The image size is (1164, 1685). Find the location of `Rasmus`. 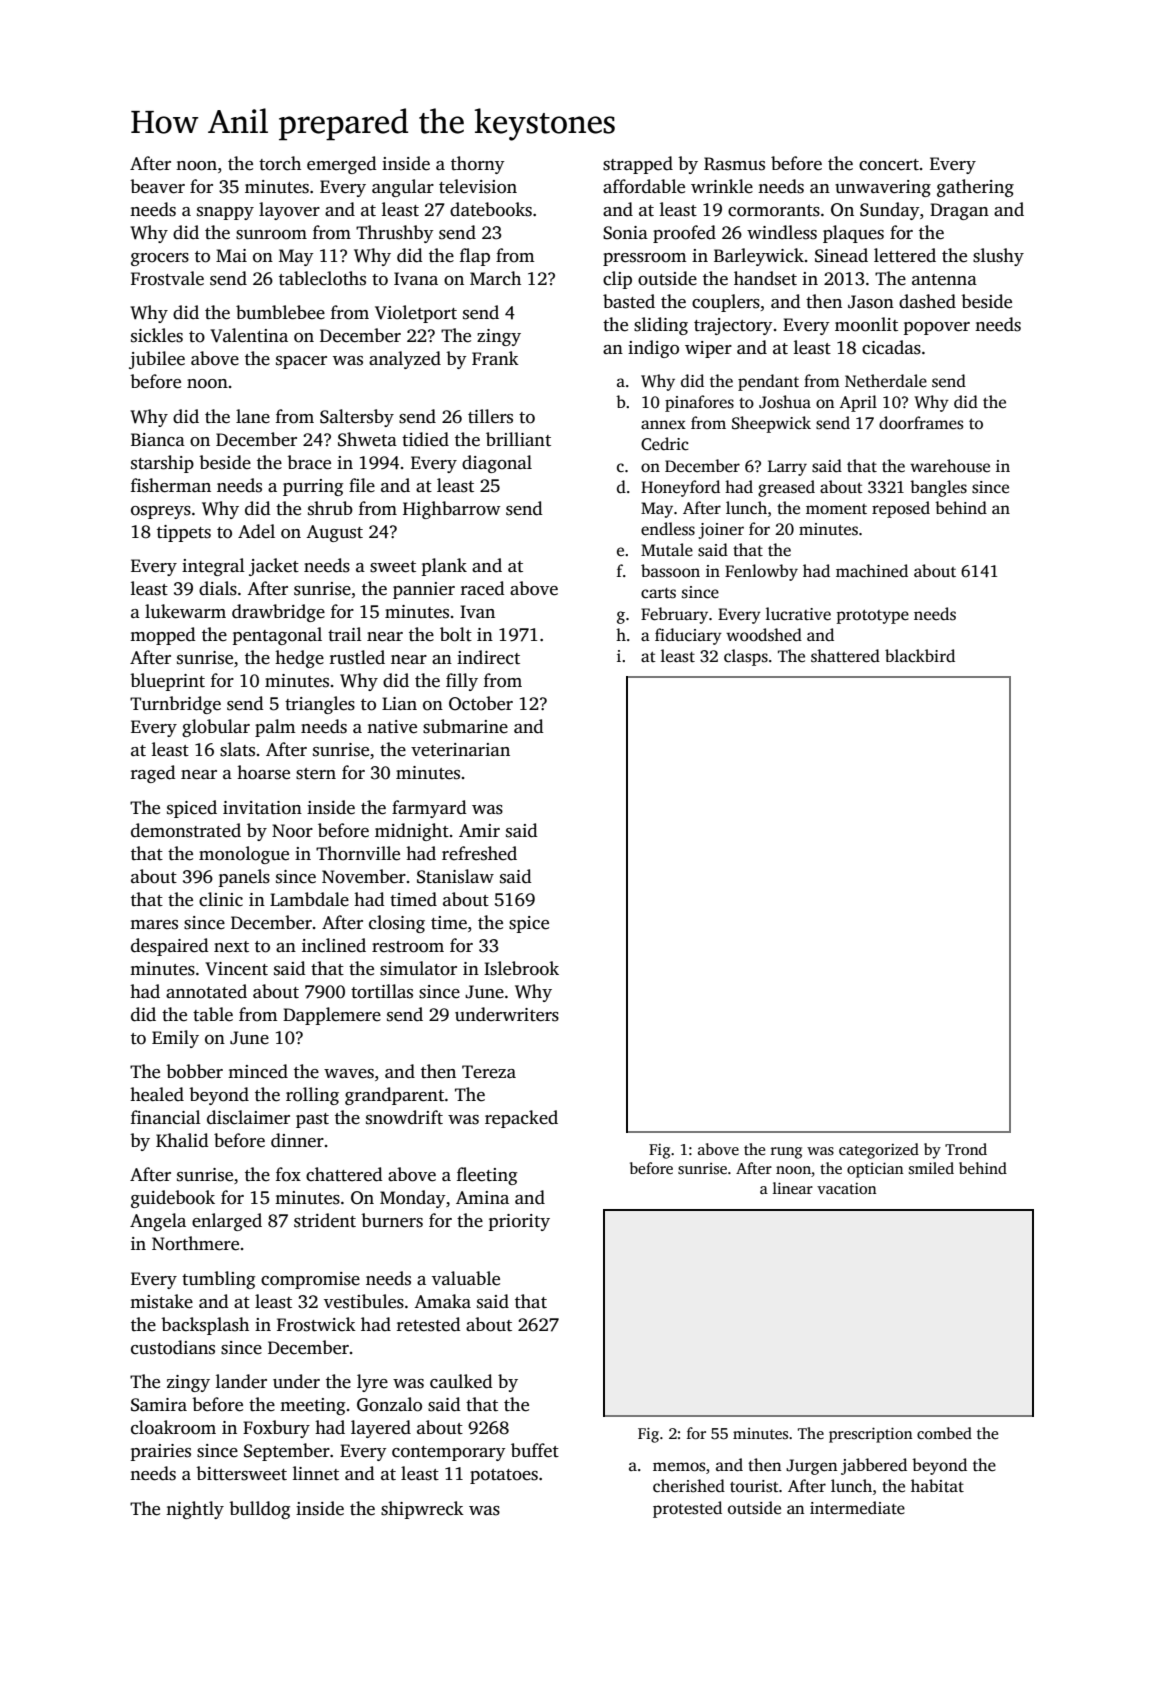

Rasmus is located at coordinates (734, 164).
